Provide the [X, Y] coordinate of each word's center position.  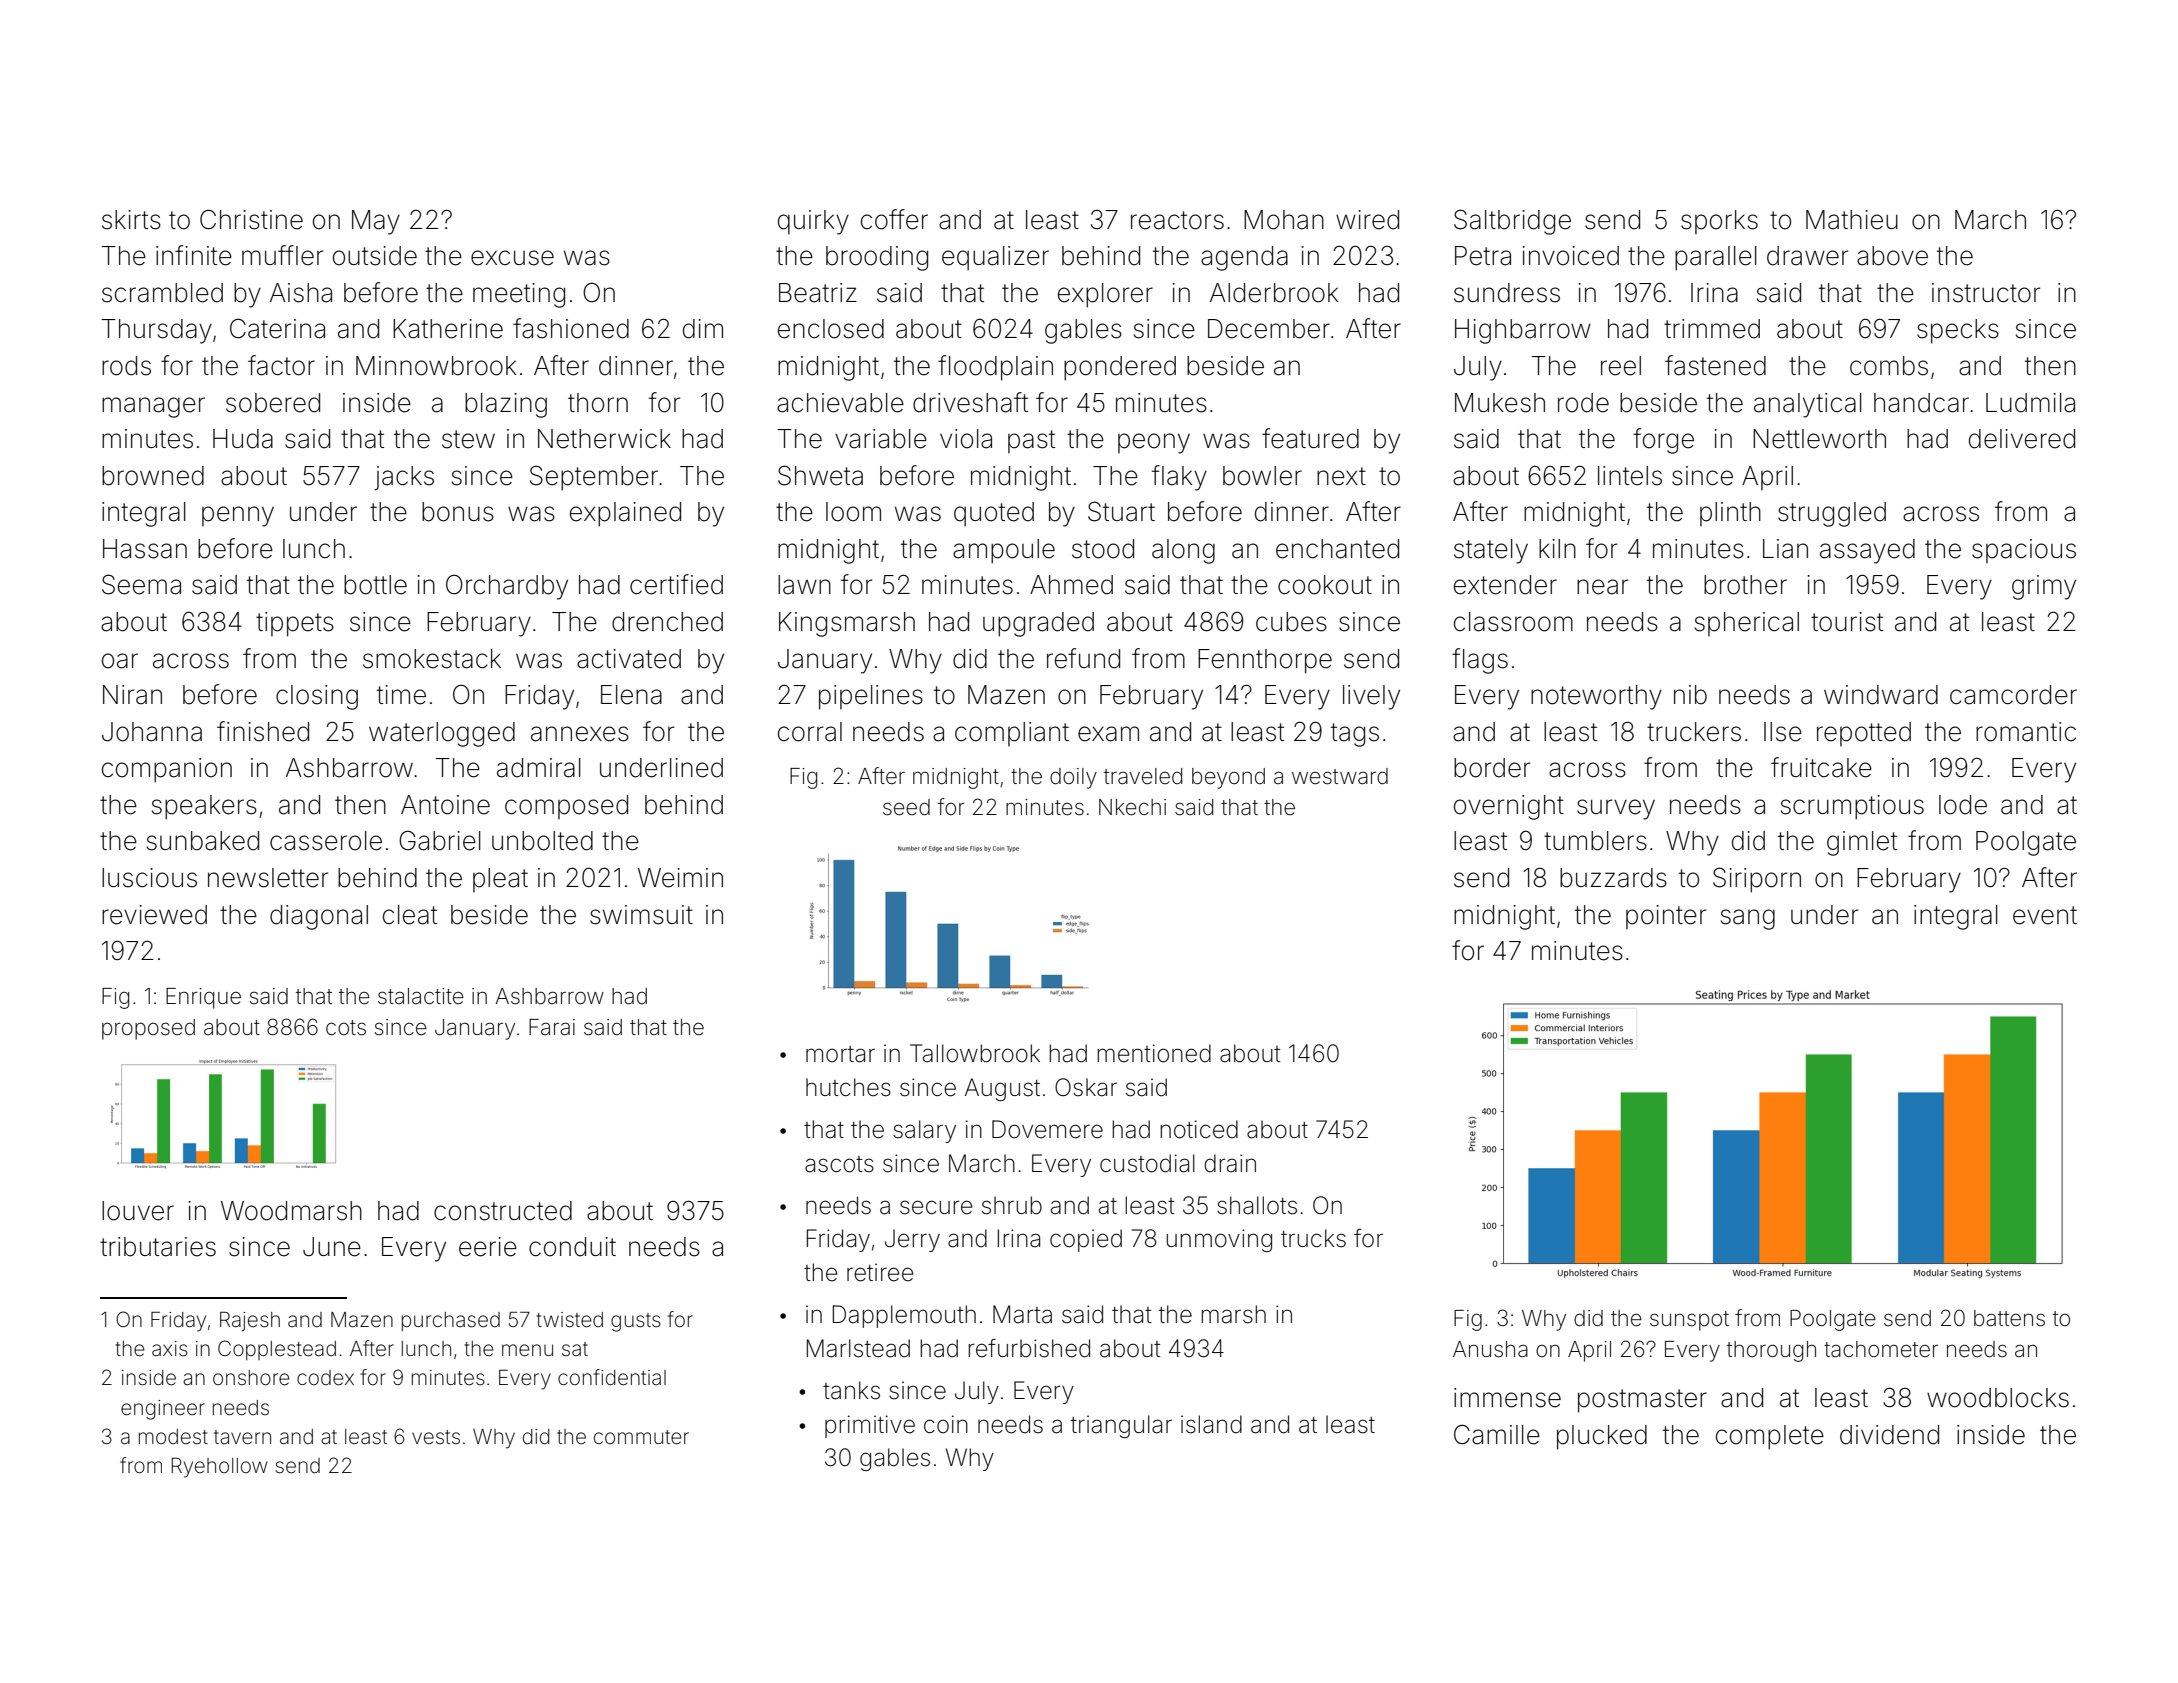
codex [325, 1378]
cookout [1325, 585]
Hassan [145, 549]
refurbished [1029, 1348]
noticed [1199, 1129]
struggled [1832, 514]
